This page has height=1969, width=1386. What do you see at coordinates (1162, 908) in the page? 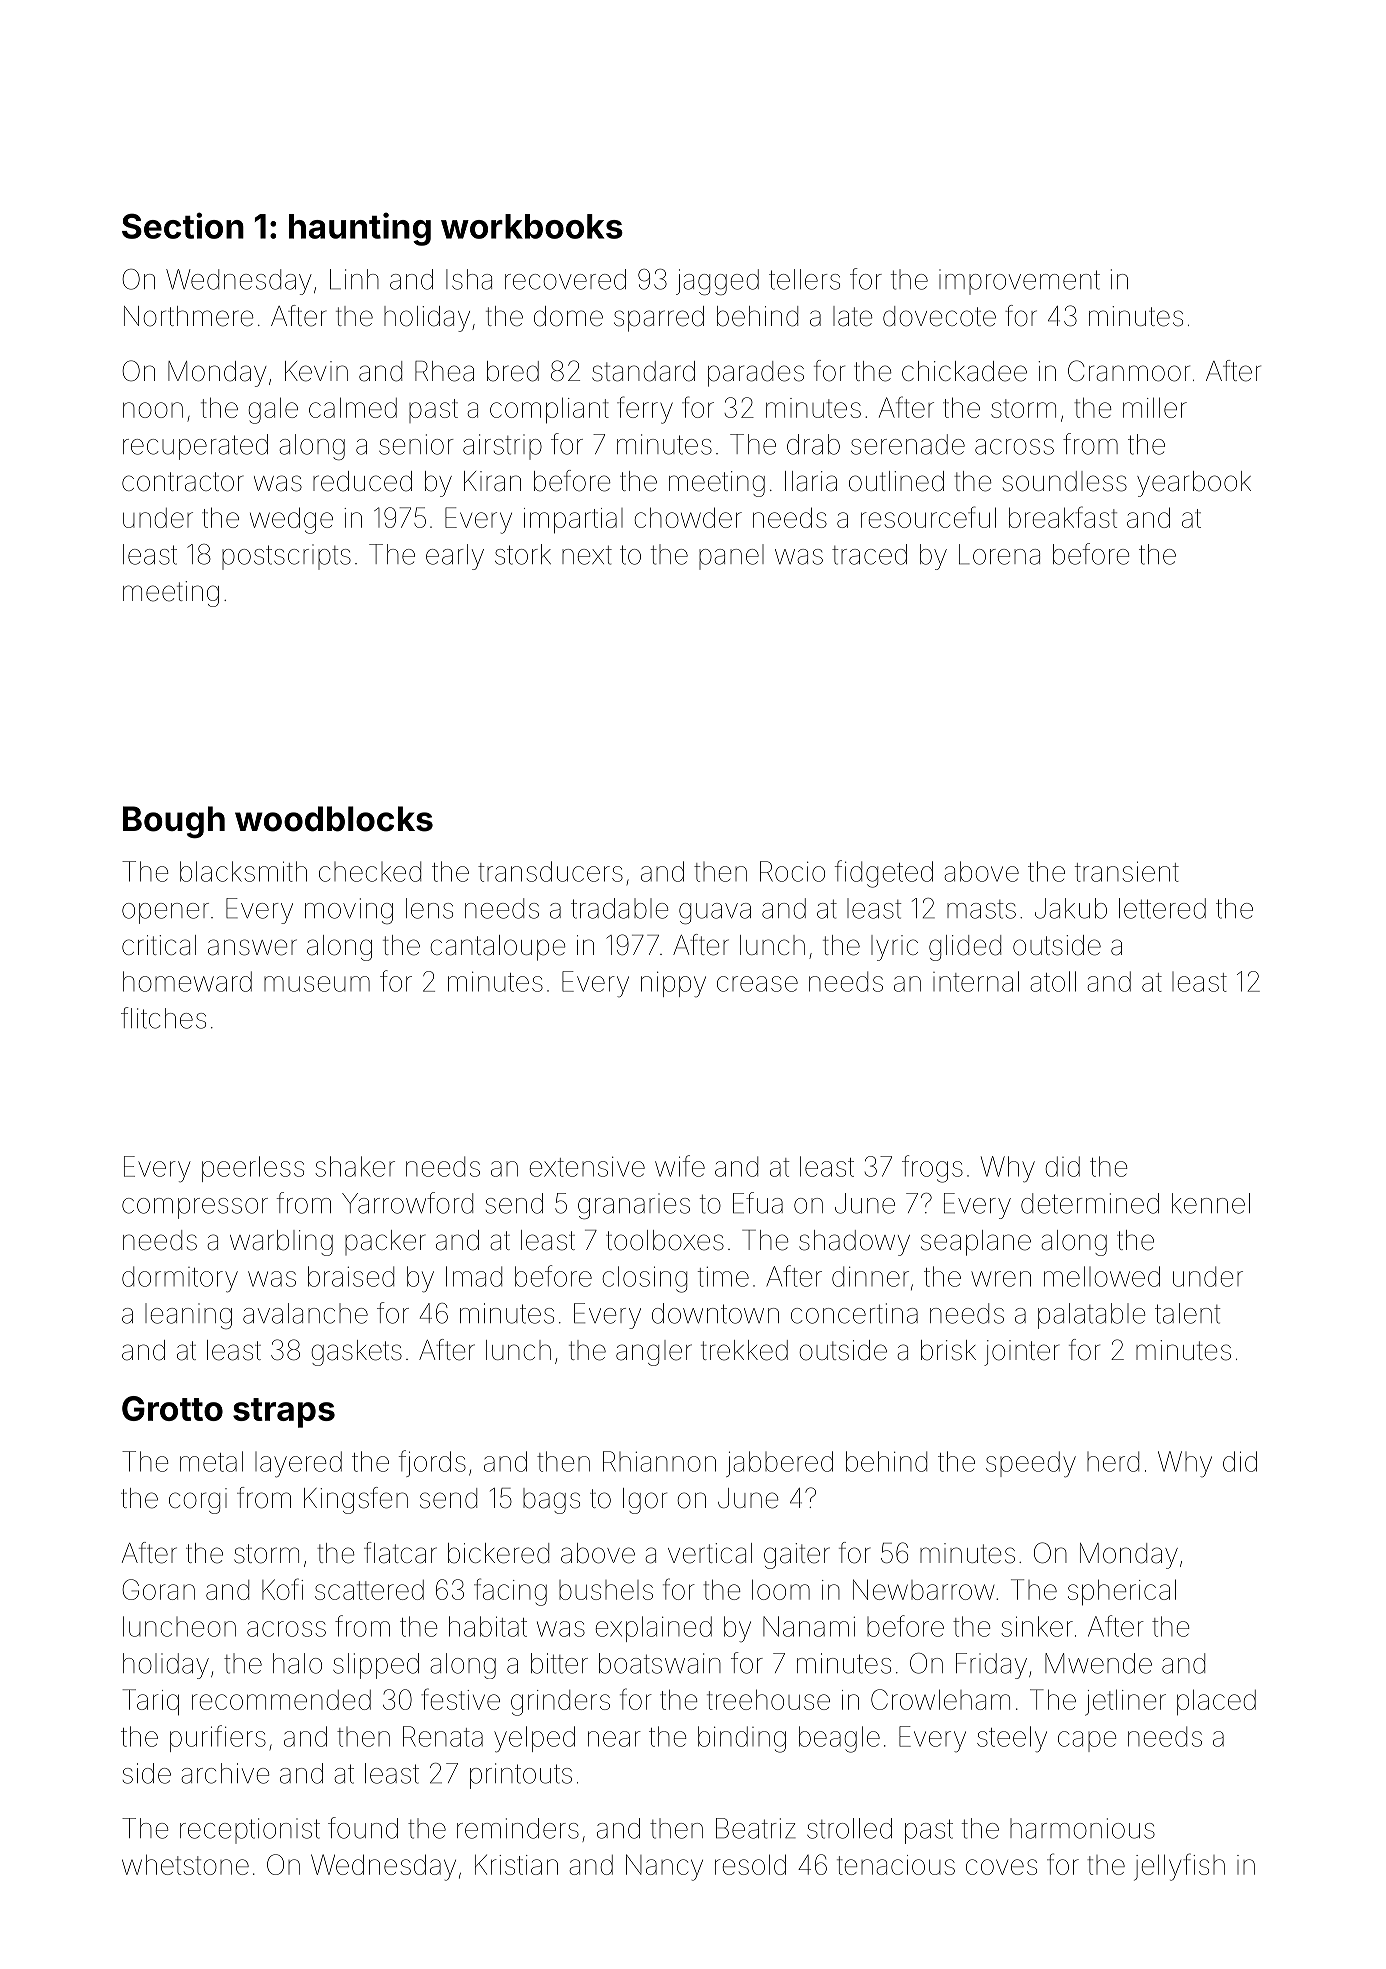
I see `lettered` at bounding box center [1162, 908].
